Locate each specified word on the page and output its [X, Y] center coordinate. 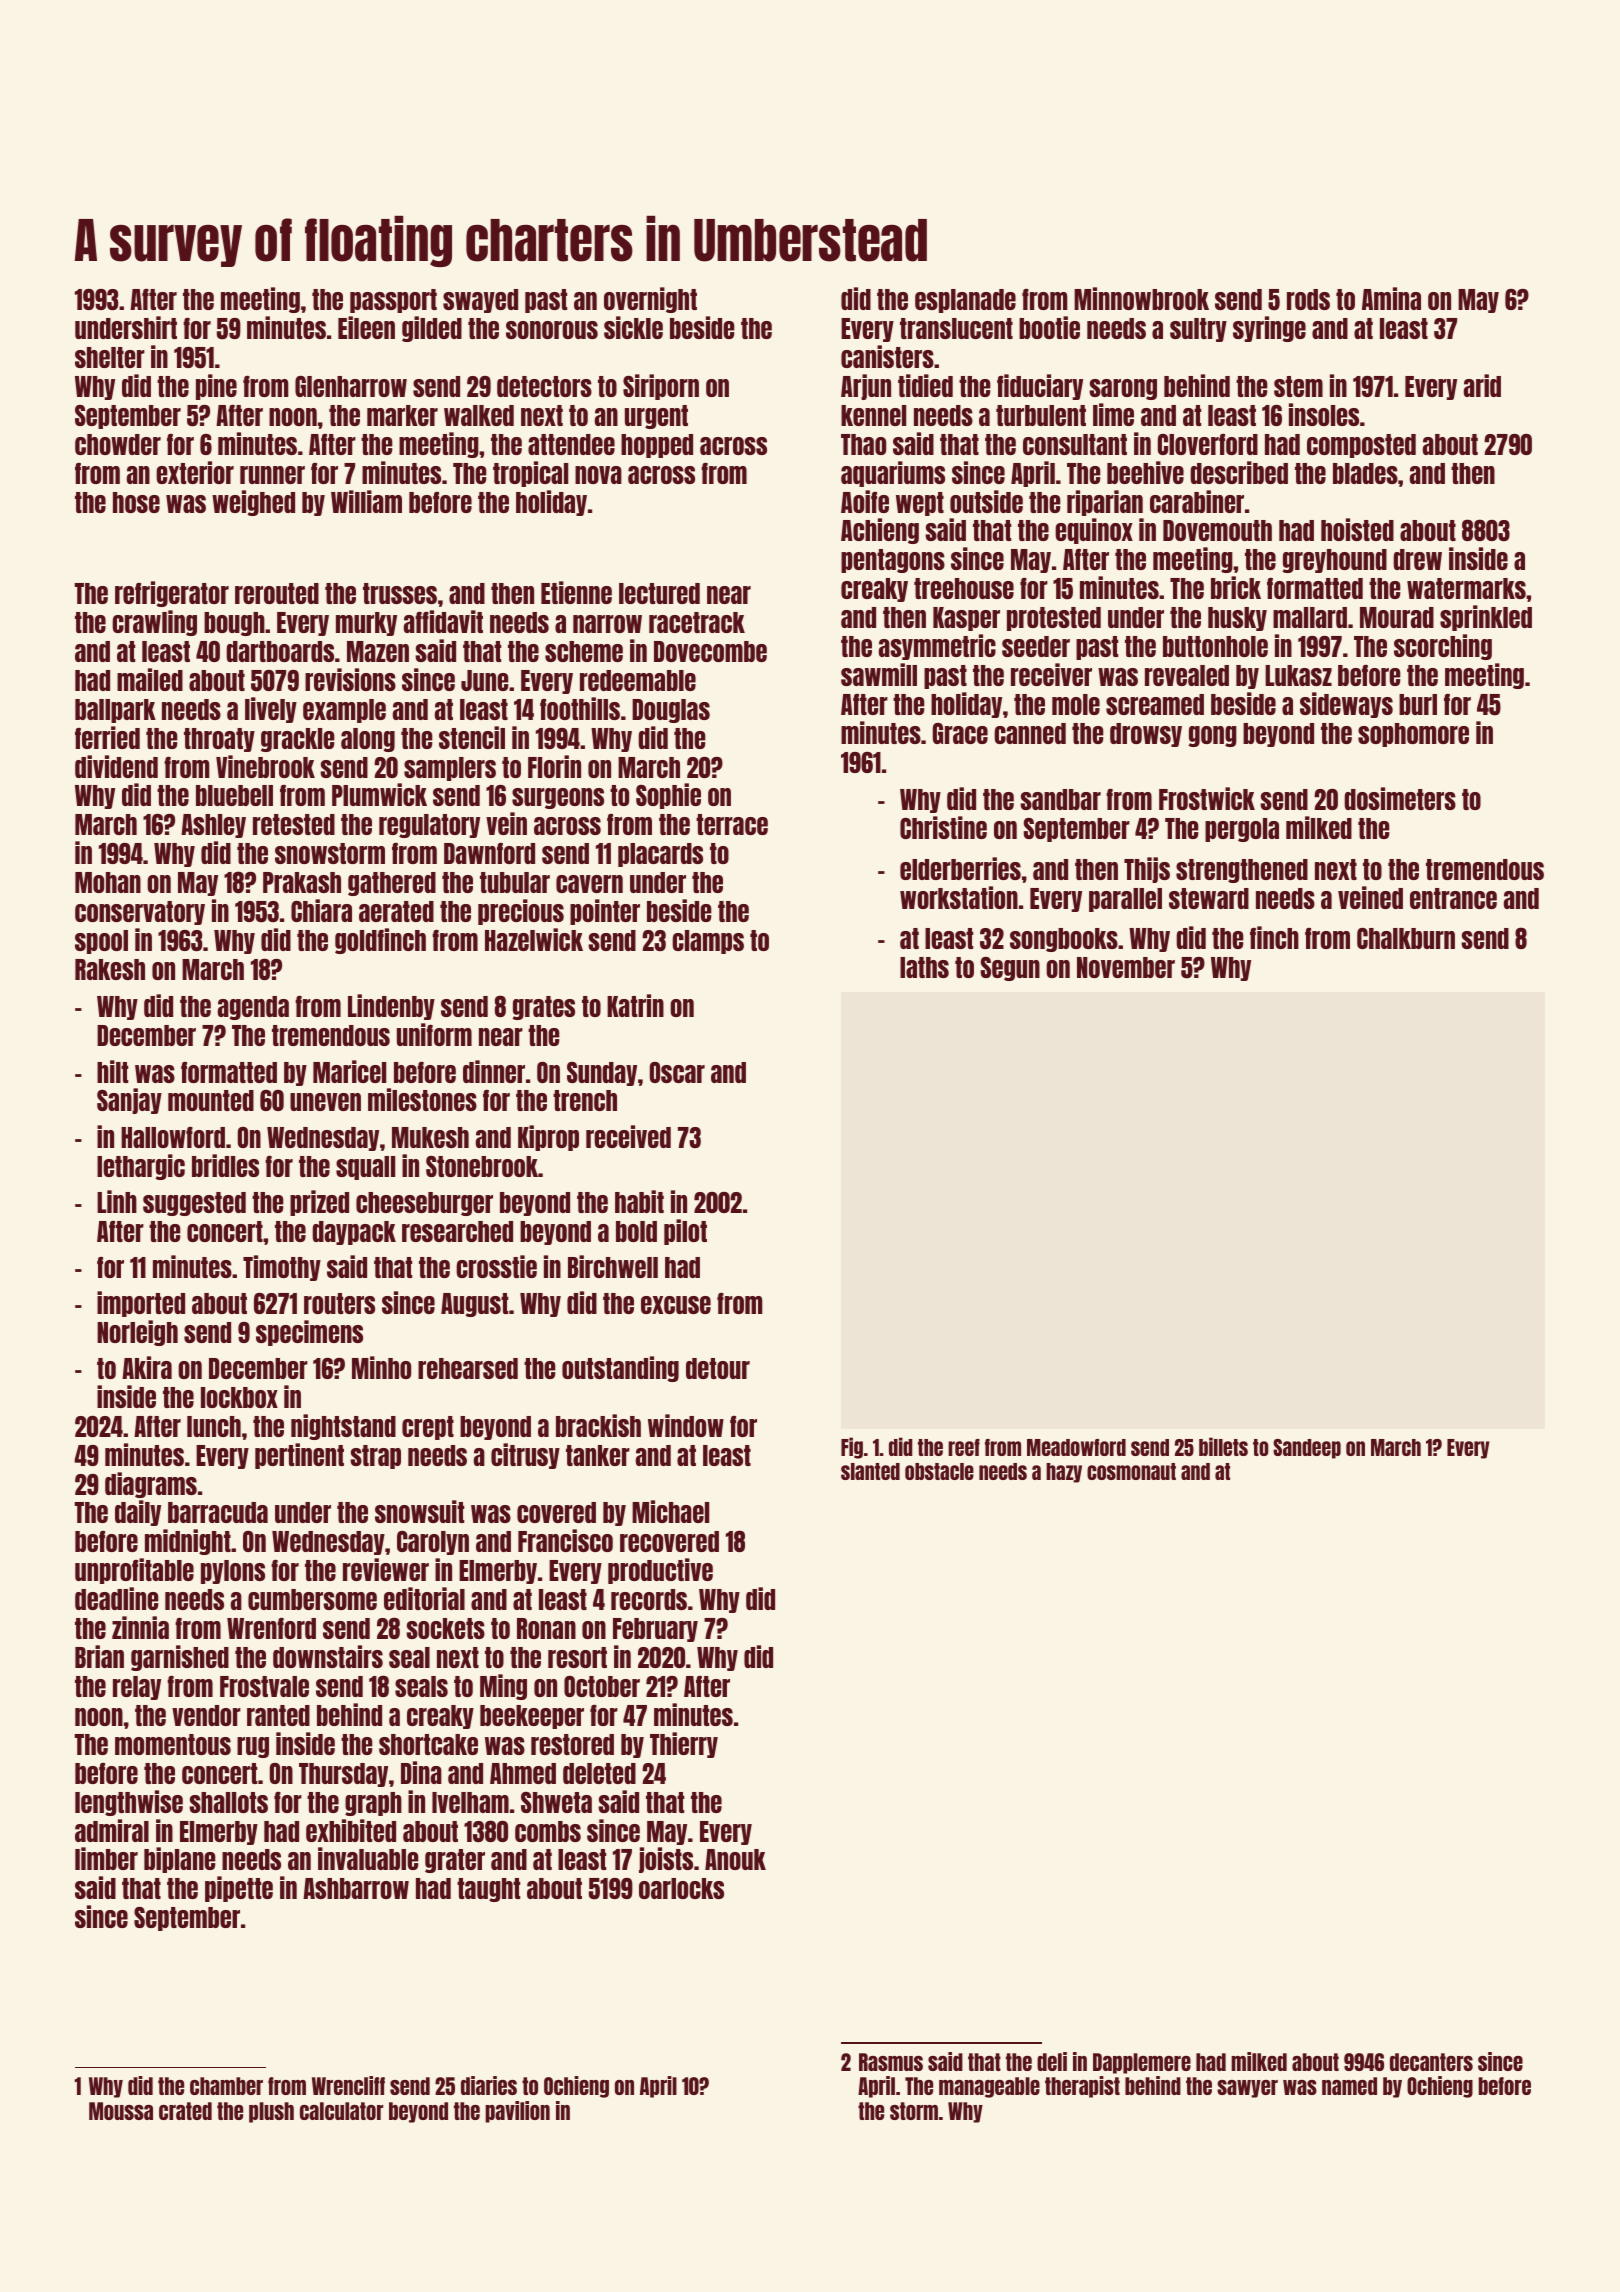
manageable [989, 2087]
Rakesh [110, 969]
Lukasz [1298, 675]
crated [185, 2111]
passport [393, 301]
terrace [732, 824]
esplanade [965, 301]
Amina [1391, 298]
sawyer [1247, 2089]
